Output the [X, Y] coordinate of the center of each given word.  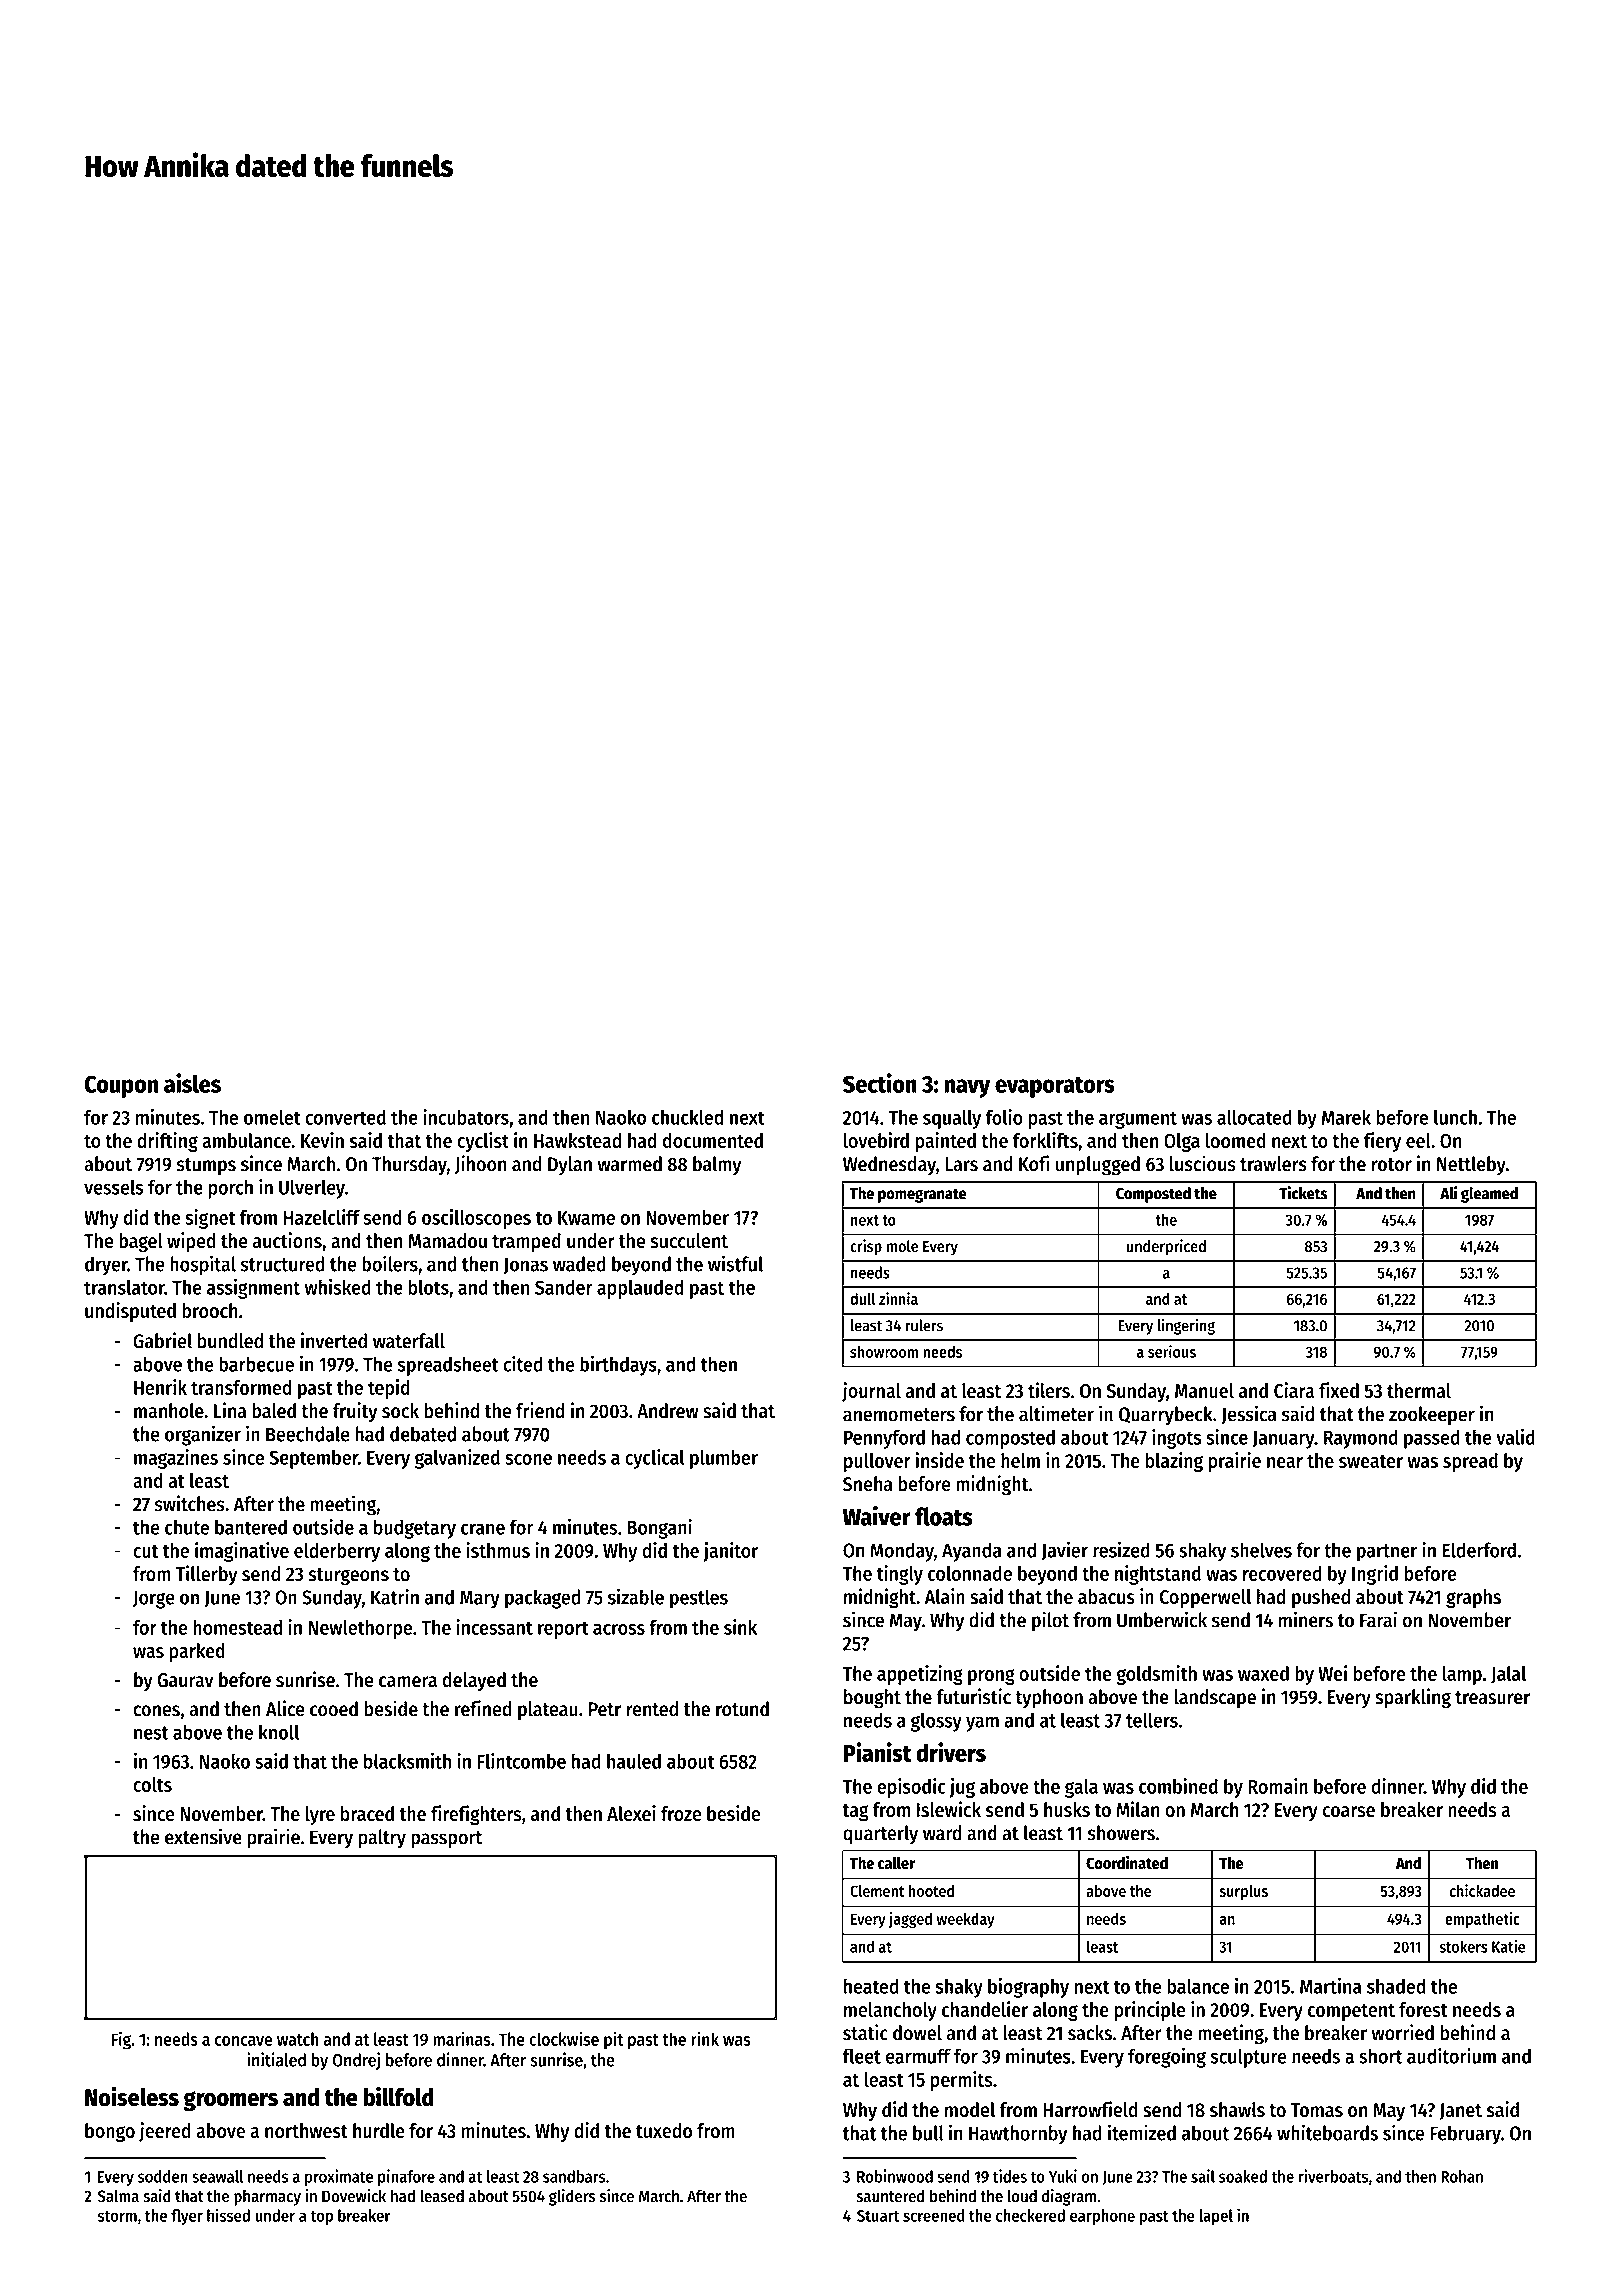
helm [1020, 1460]
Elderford [1479, 1550]
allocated [1254, 1117]
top [321, 2218]
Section [880, 1083]
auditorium [1451, 2056]
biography [1028, 1988]
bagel [141, 1242]
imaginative [242, 1552]
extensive [203, 1836]
